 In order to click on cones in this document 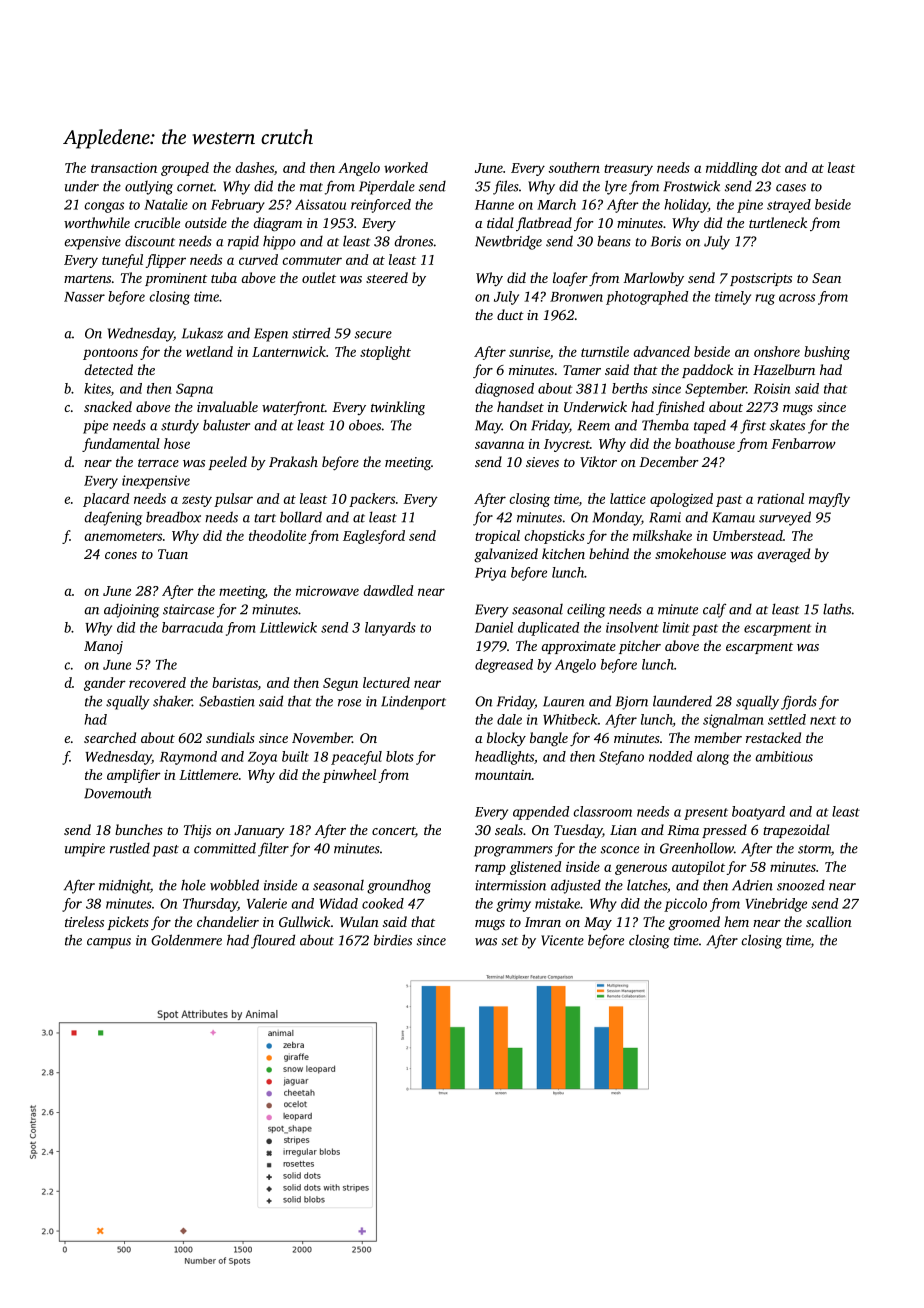, I will do `click(121, 555)`.
